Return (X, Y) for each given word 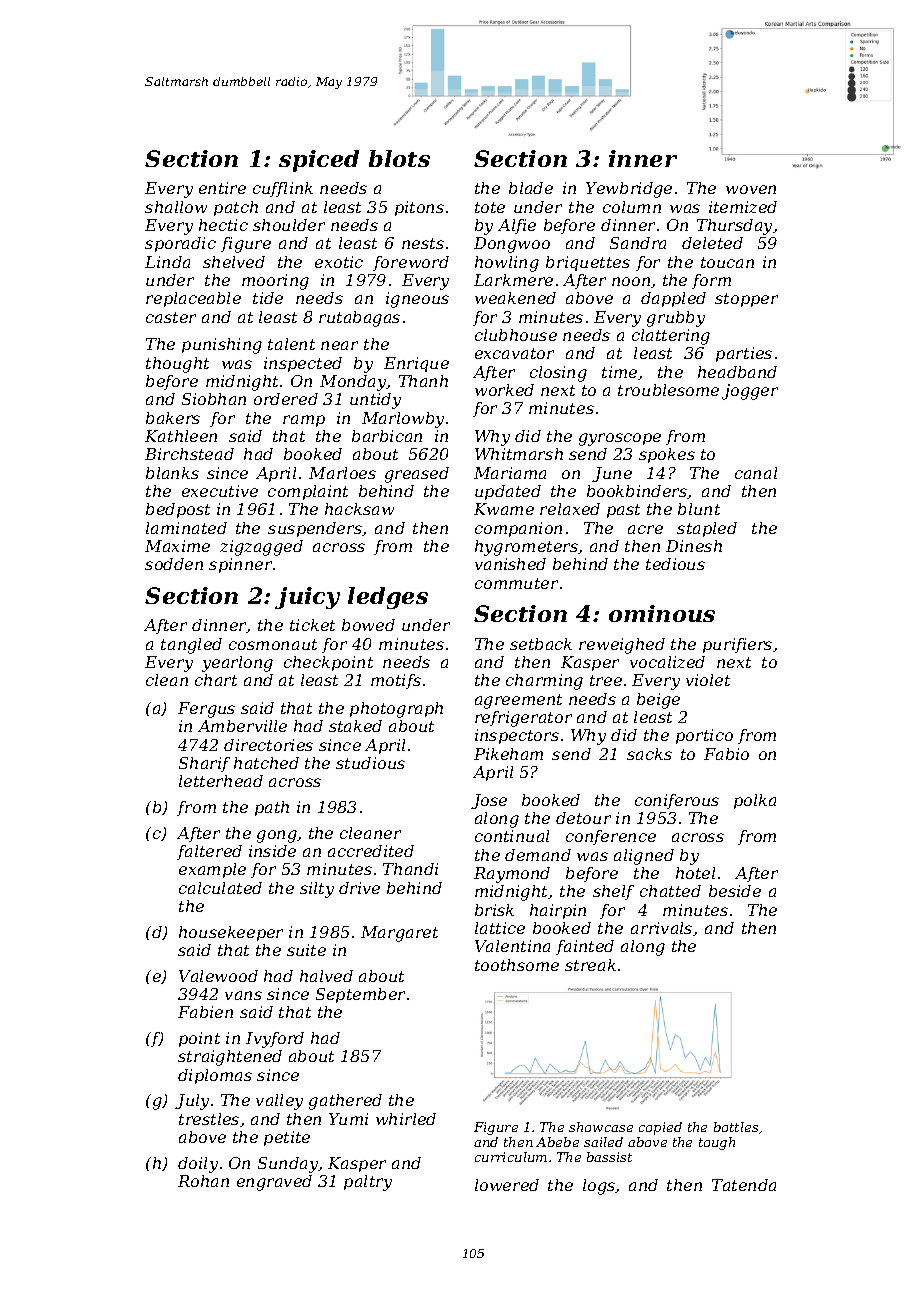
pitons (419, 208)
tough (717, 1143)
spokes (667, 455)
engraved (274, 1183)
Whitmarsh (519, 454)
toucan (727, 262)
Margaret (399, 934)
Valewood (218, 976)
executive (220, 491)
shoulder (289, 225)
